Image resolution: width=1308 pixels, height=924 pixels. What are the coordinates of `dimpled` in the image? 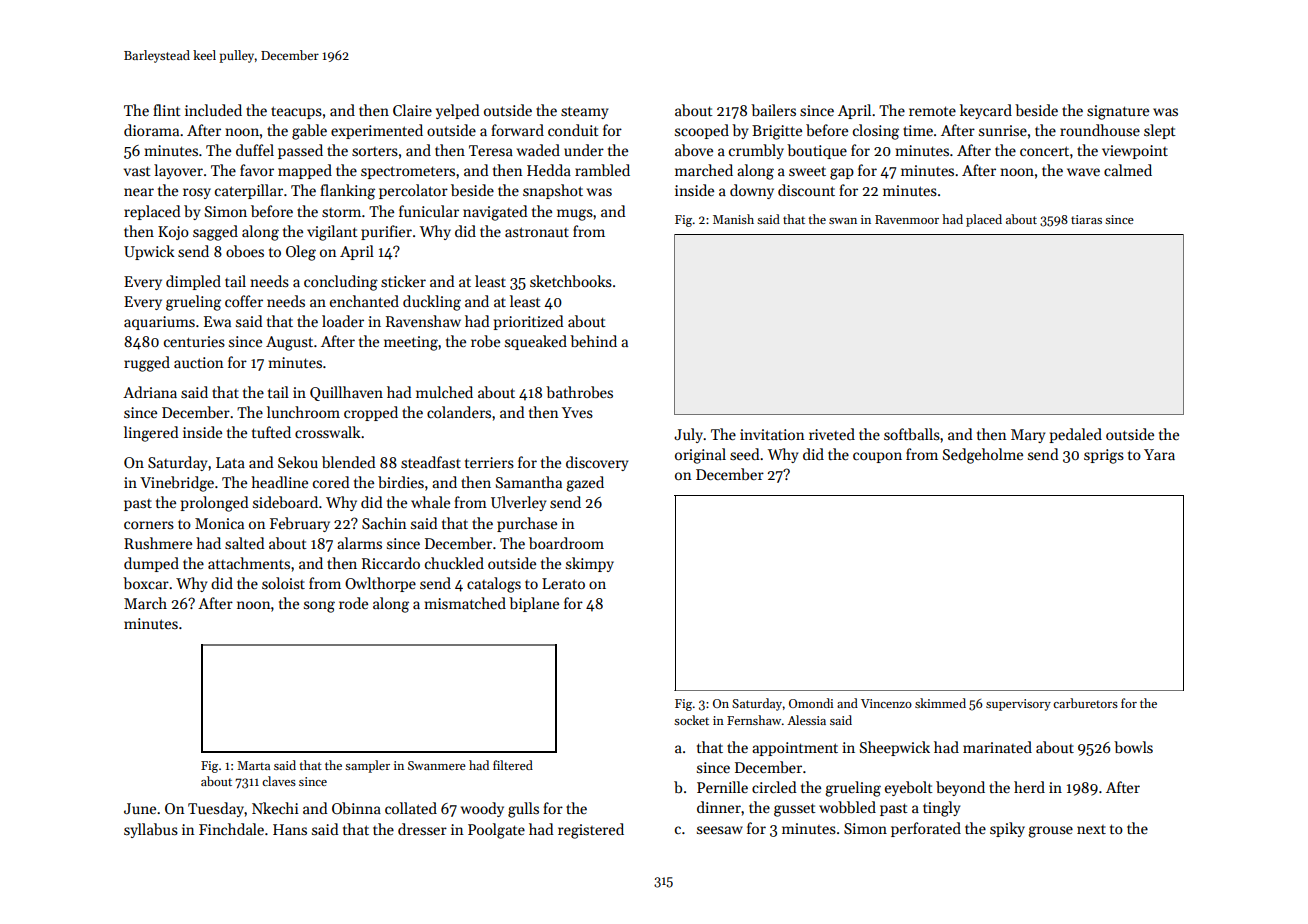 It's located at (193, 282).
